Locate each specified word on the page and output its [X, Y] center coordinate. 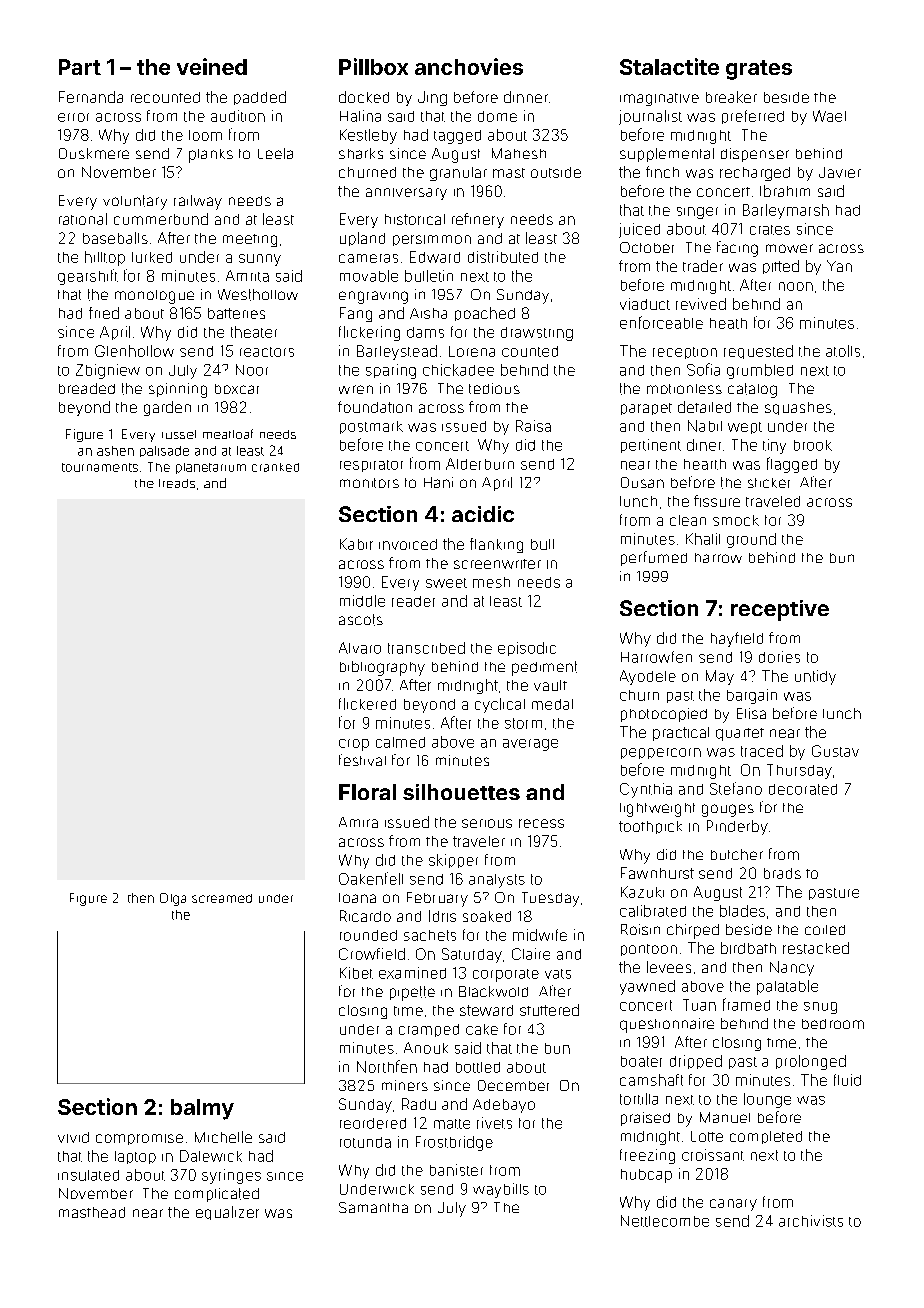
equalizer [227, 1213]
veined [212, 66]
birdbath [748, 948]
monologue [154, 297]
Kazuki [642, 892]
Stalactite [669, 66]
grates [759, 70]
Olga [173, 899]
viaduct [645, 304]
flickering [369, 333]
